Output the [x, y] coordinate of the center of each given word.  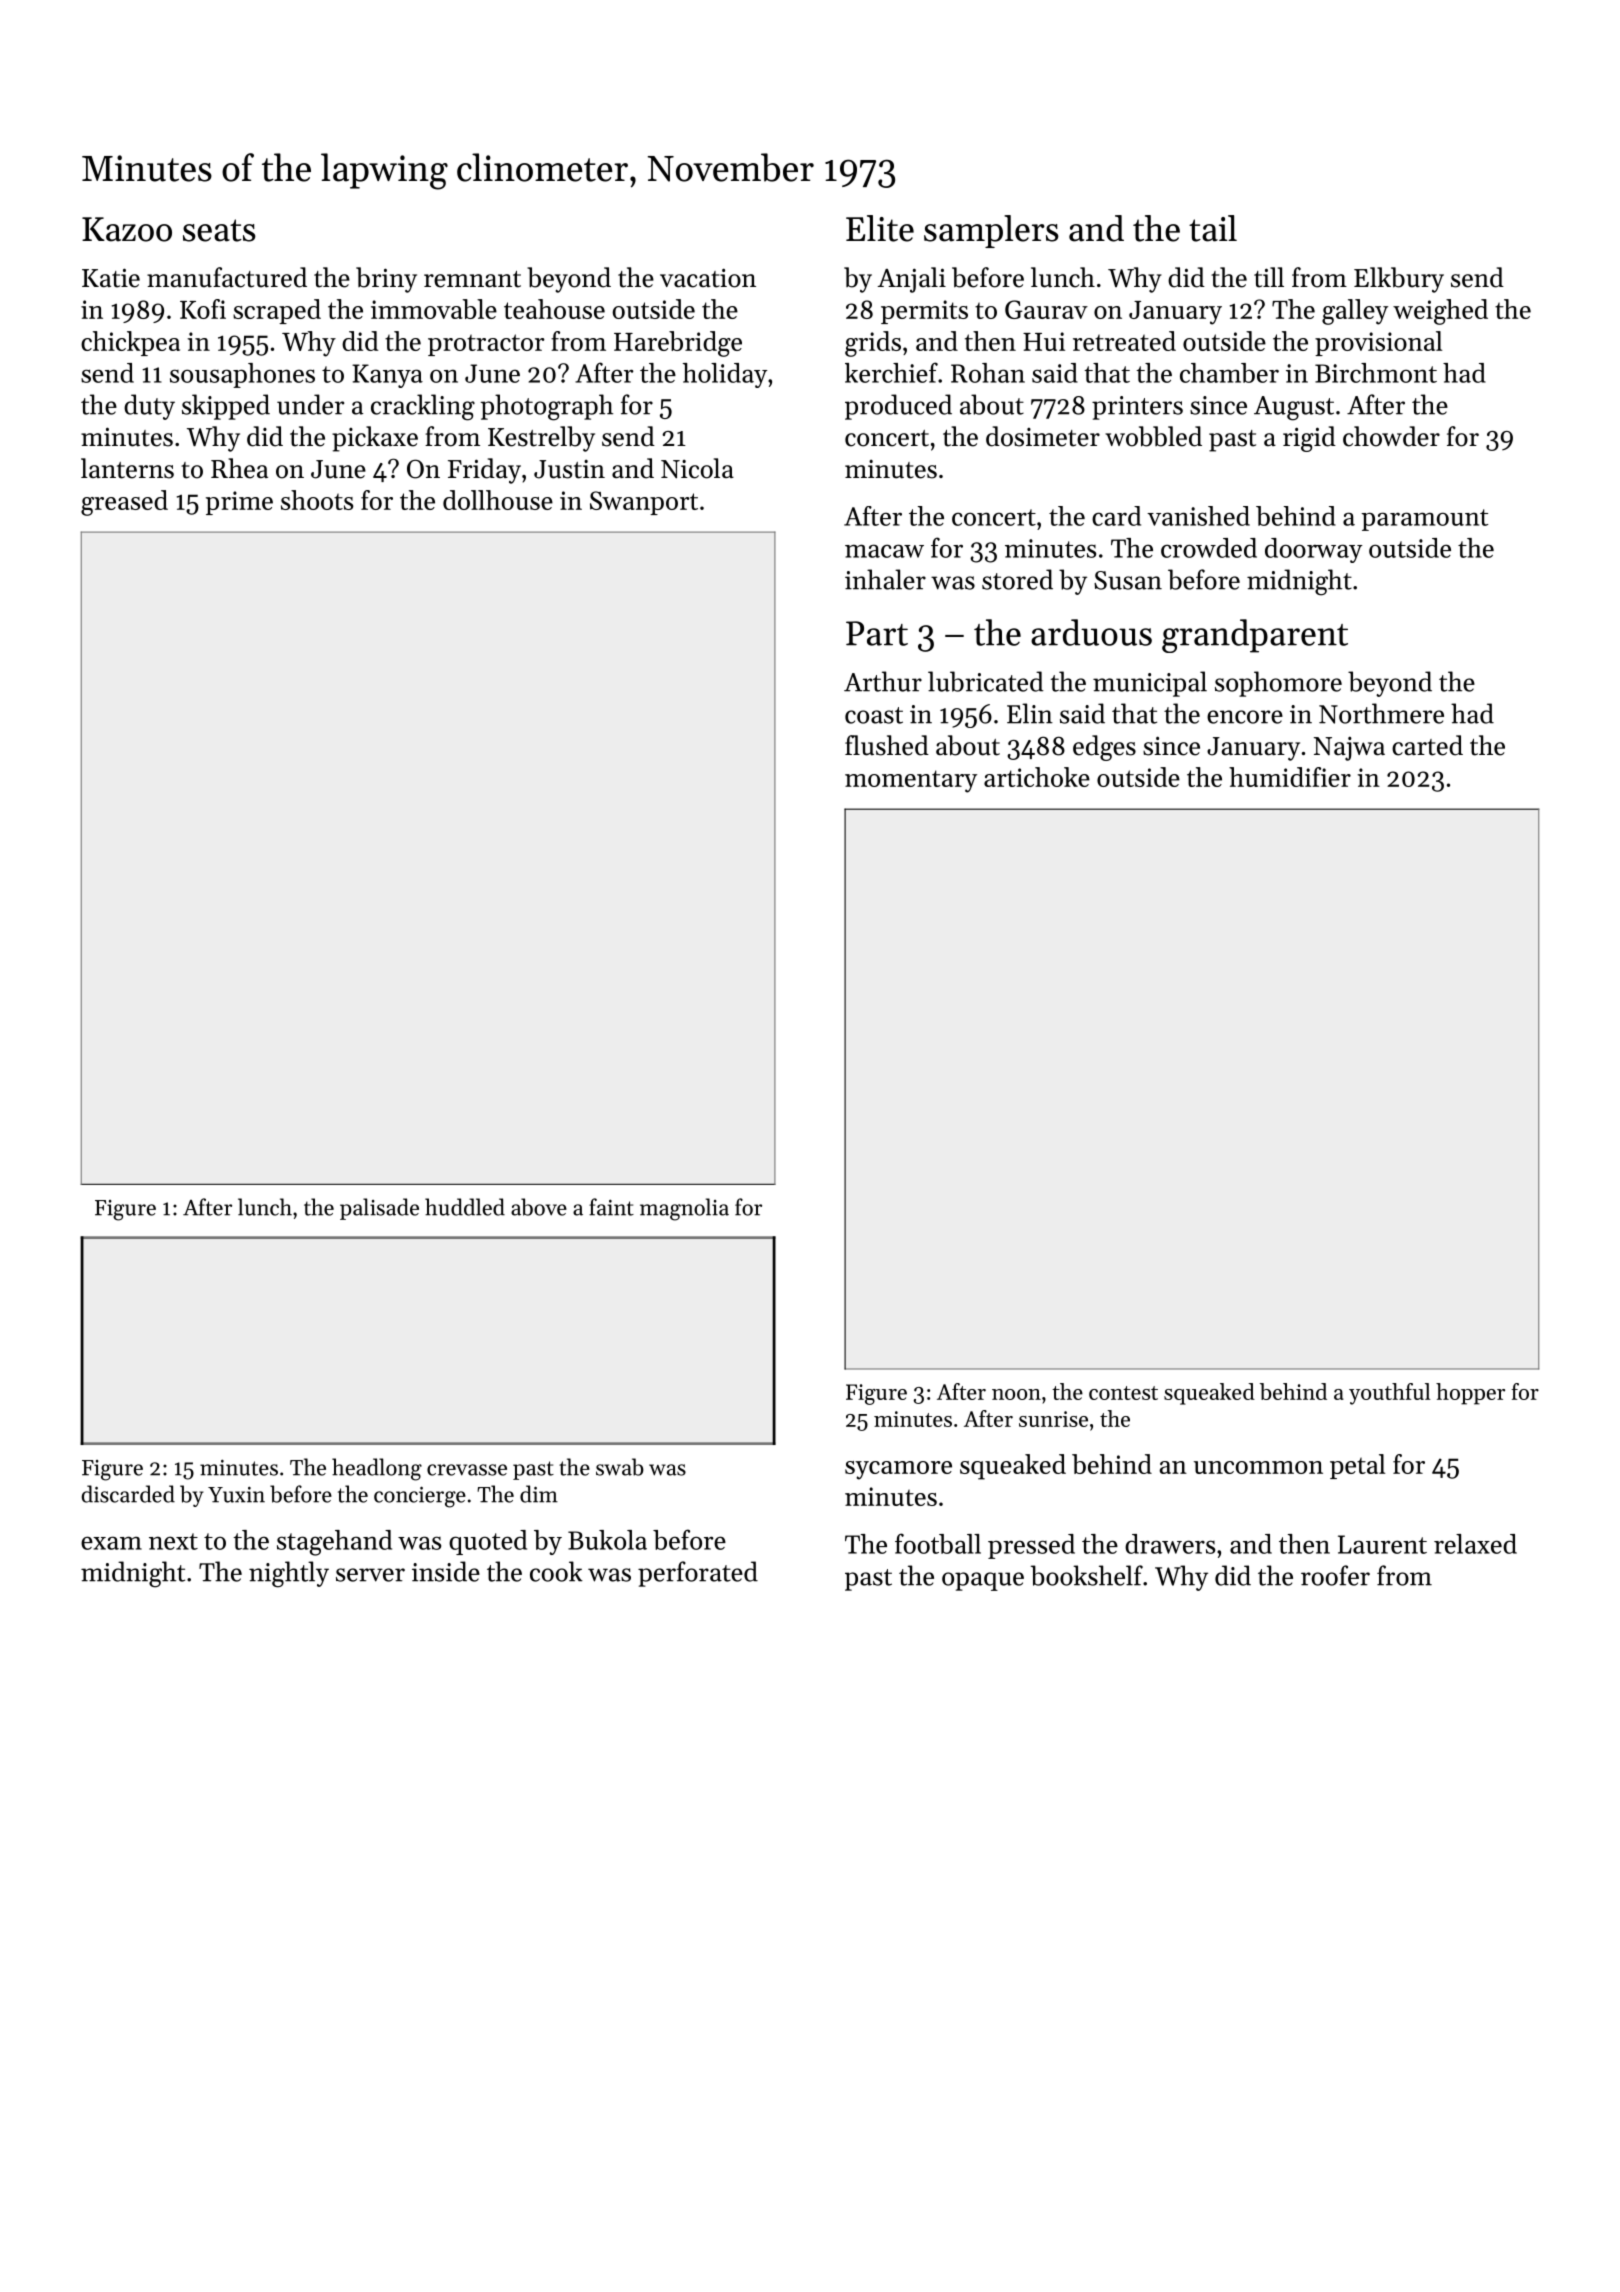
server [370, 1575]
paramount [1424, 520]
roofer [1335, 1575]
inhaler [885, 579]
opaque [983, 1581]
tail [1213, 228]
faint [611, 1207]
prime [239, 503]
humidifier [1290, 777]
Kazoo [127, 229]
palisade [379, 1209]
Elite [880, 228]
